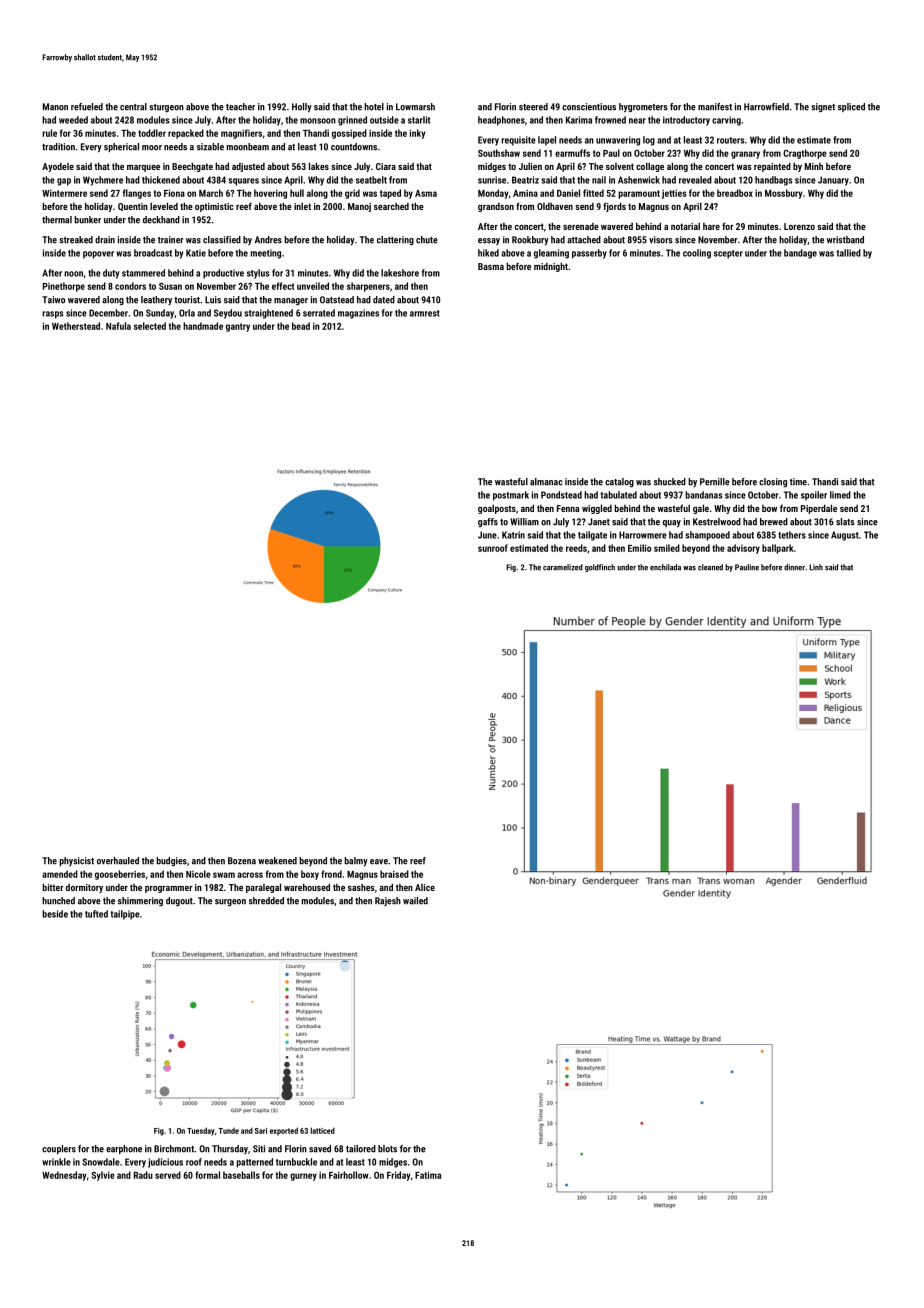 This image has height=1308, width=924. I want to click on Beechgate, so click(192, 167).
